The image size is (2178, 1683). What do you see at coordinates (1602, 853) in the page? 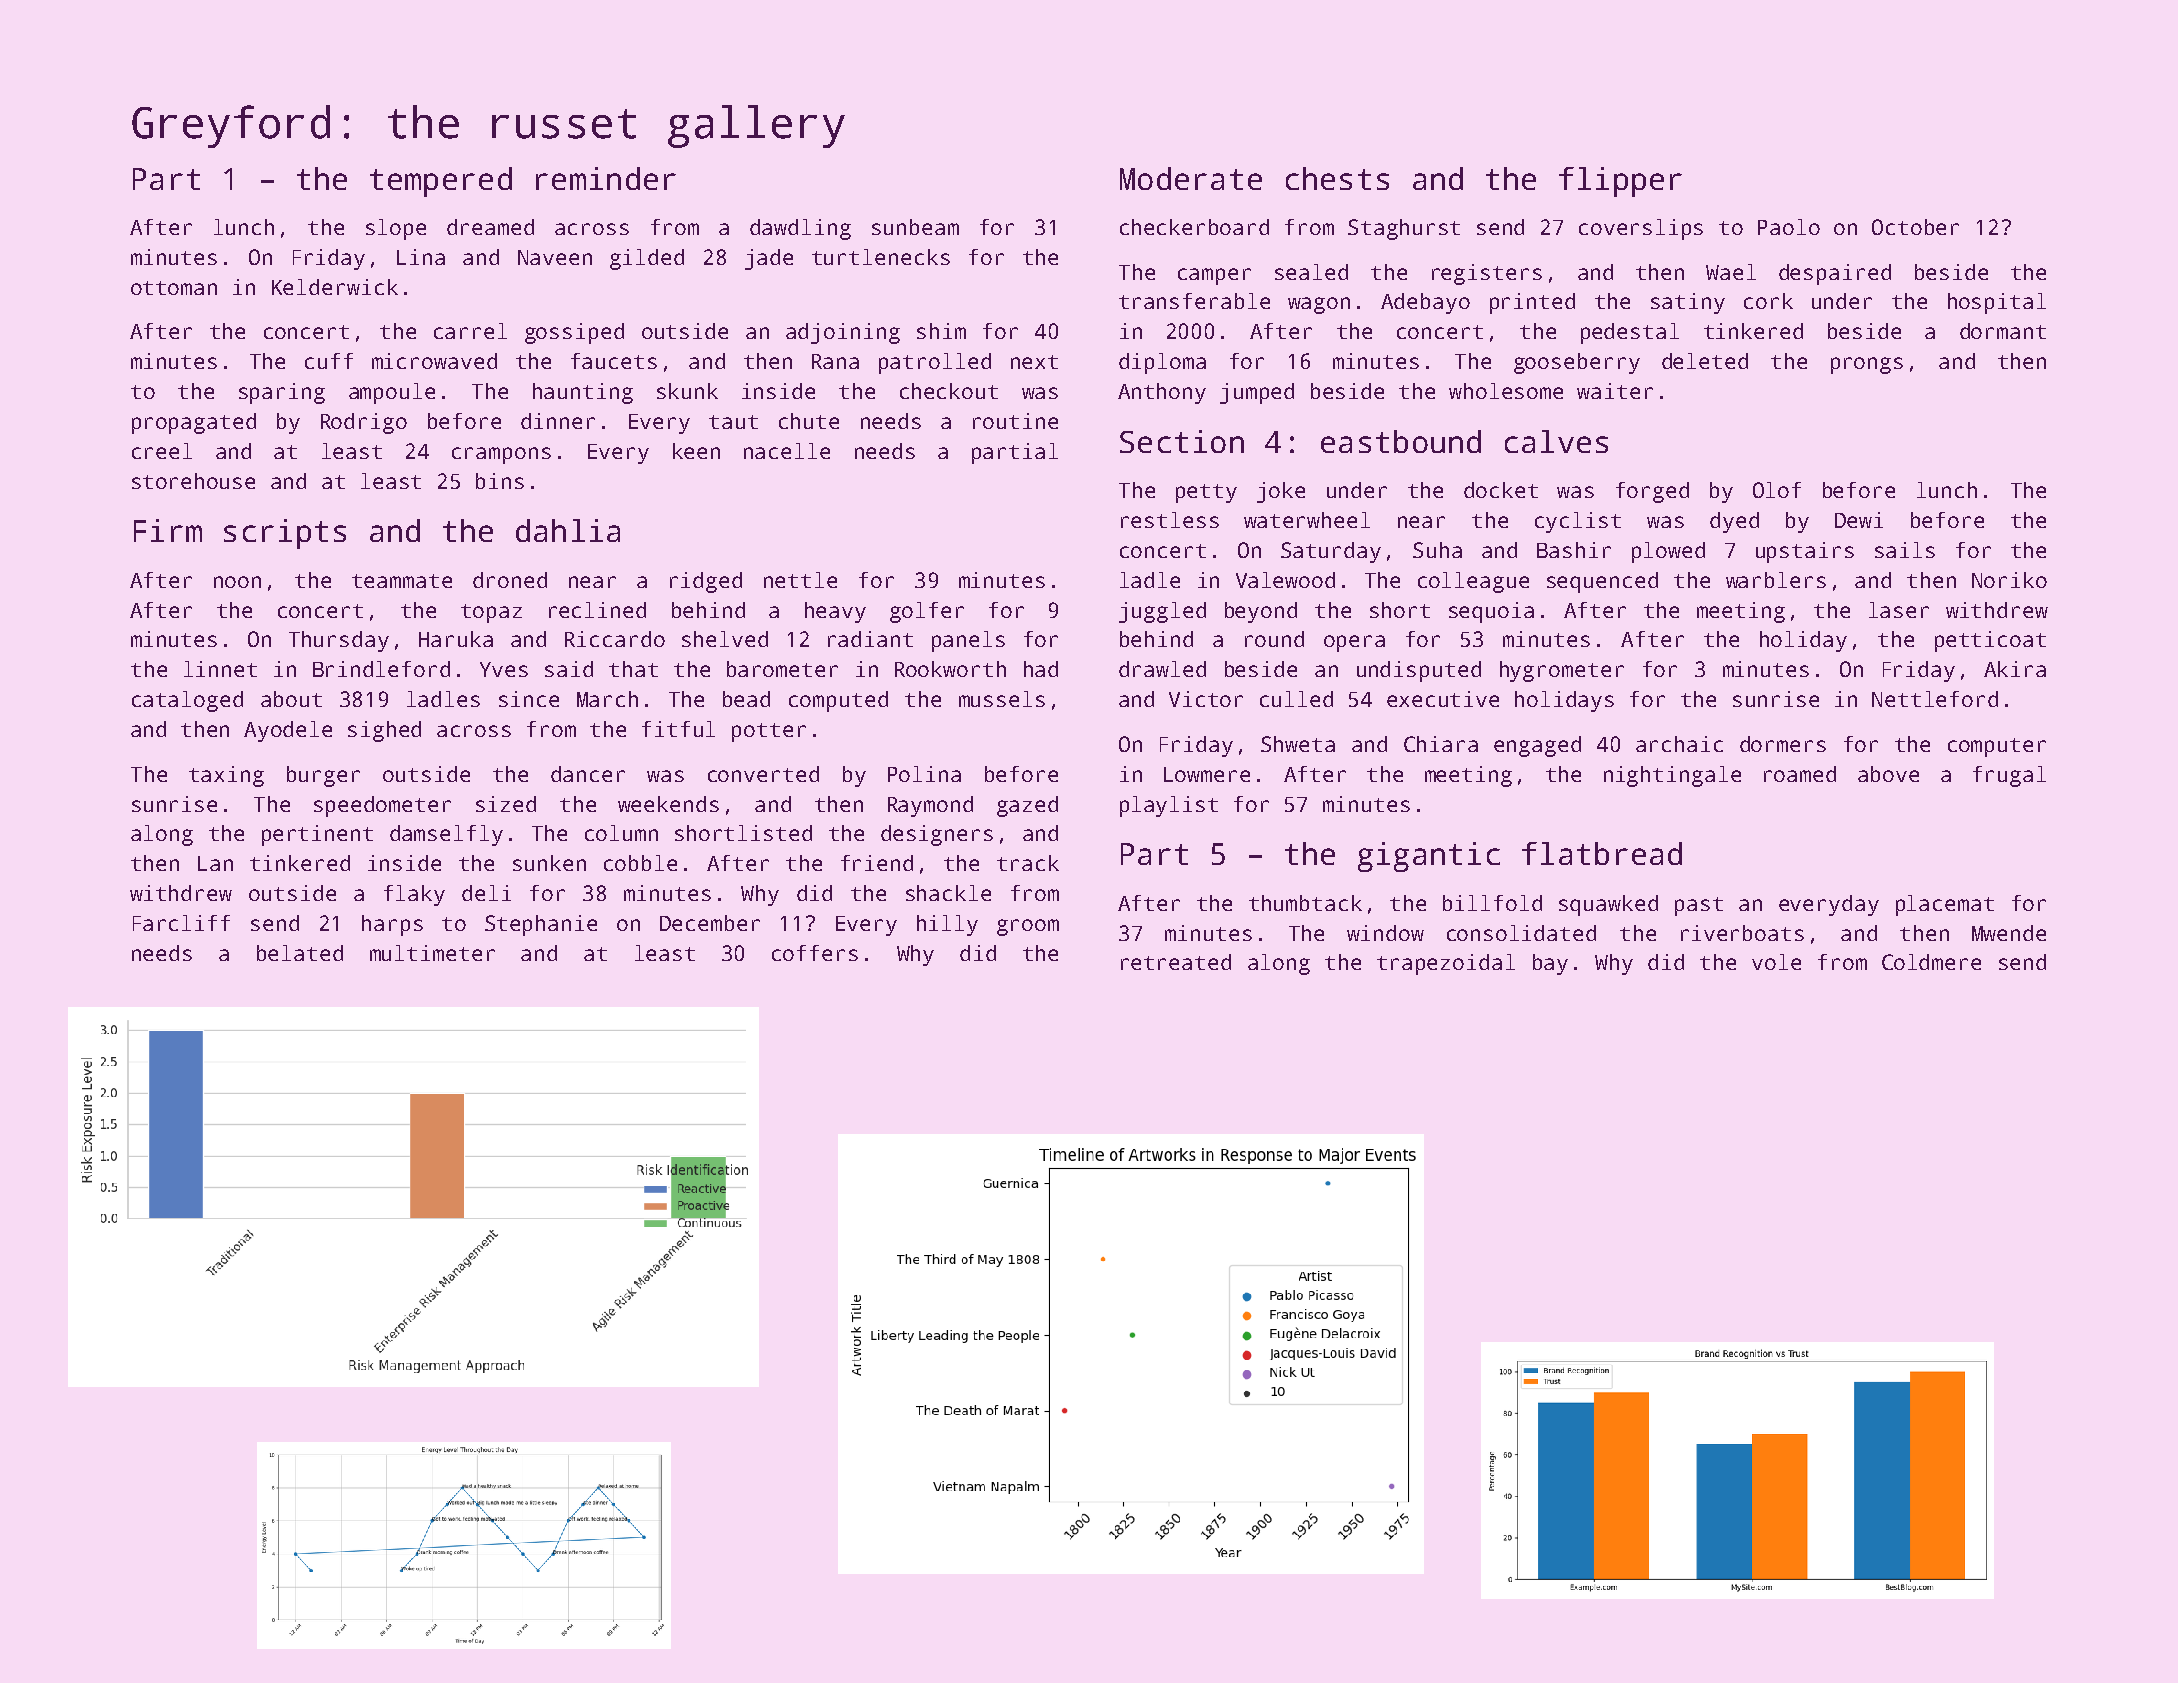
I see `flatbread` at bounding box center [1602, 853].
